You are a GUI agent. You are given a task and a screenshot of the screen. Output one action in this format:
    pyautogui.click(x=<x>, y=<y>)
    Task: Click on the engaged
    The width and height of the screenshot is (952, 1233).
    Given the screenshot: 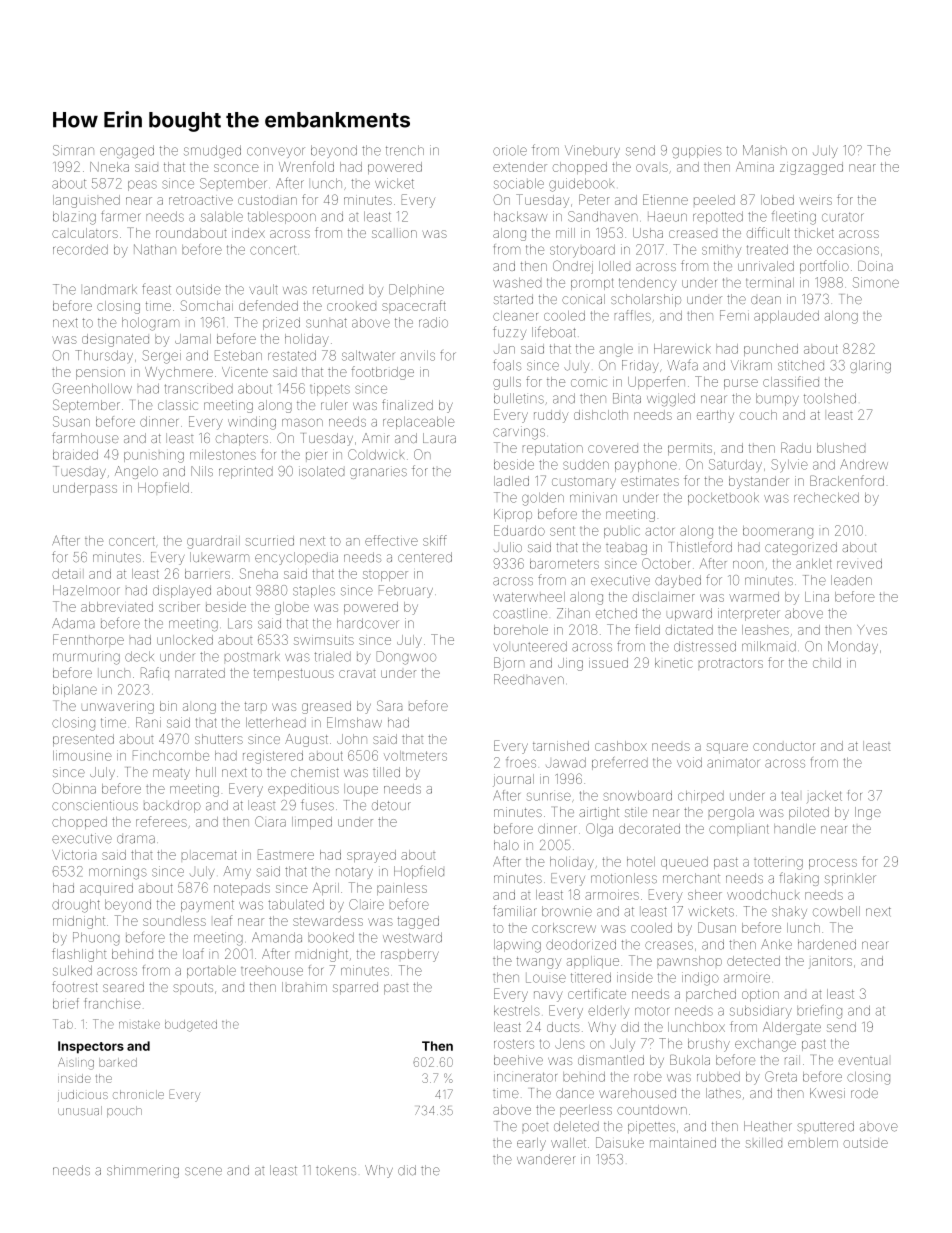 What is the action you would take?
    pyautogui.click(x=127, y=152)
